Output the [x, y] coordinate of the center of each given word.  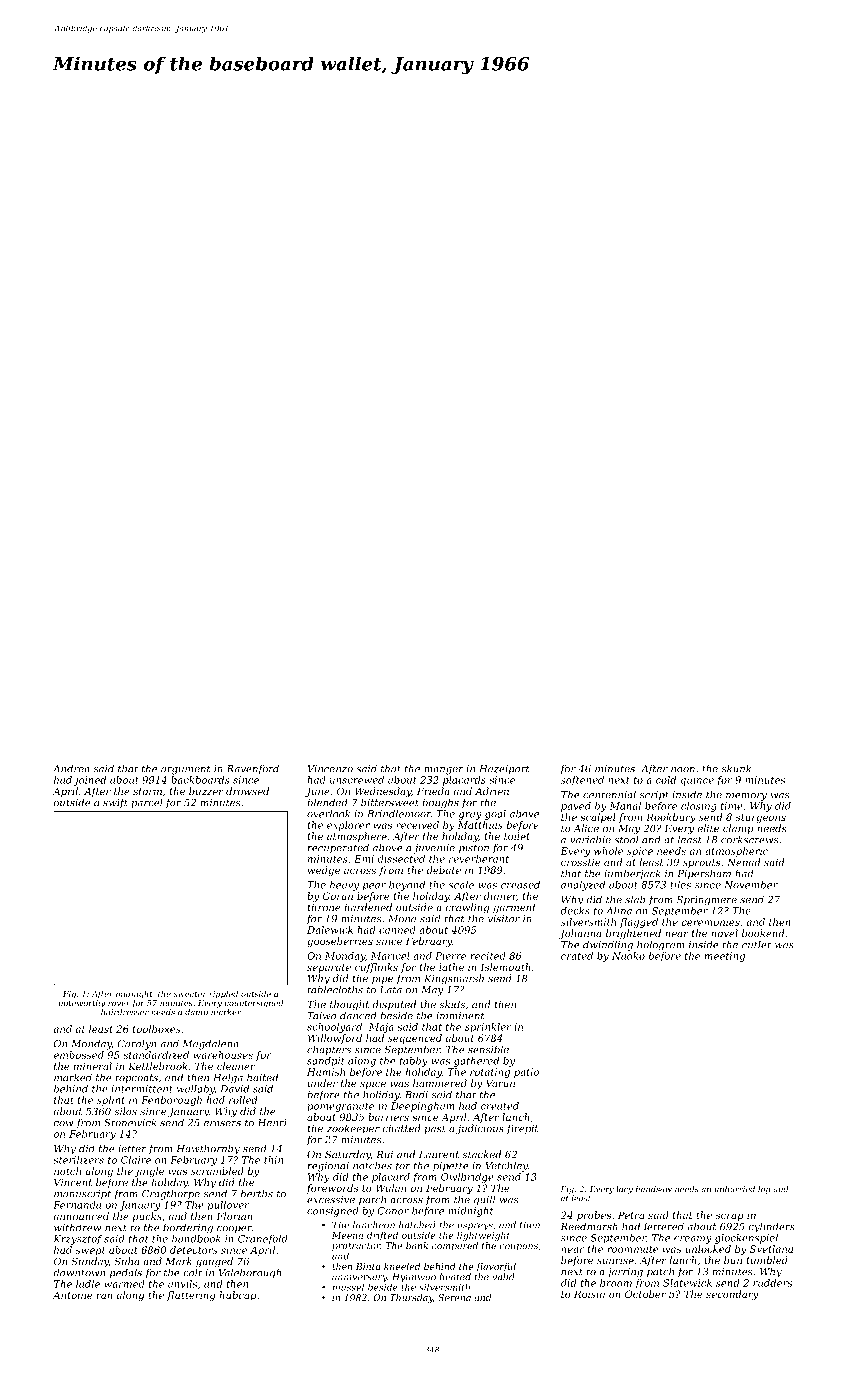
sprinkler [488, 1028]
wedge [324, 871]
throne [324, 907]
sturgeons [761, 818]
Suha [127, 1261]
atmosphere [357, 837]
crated [577, 956]
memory [746, 797]
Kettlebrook [157, 1066]
